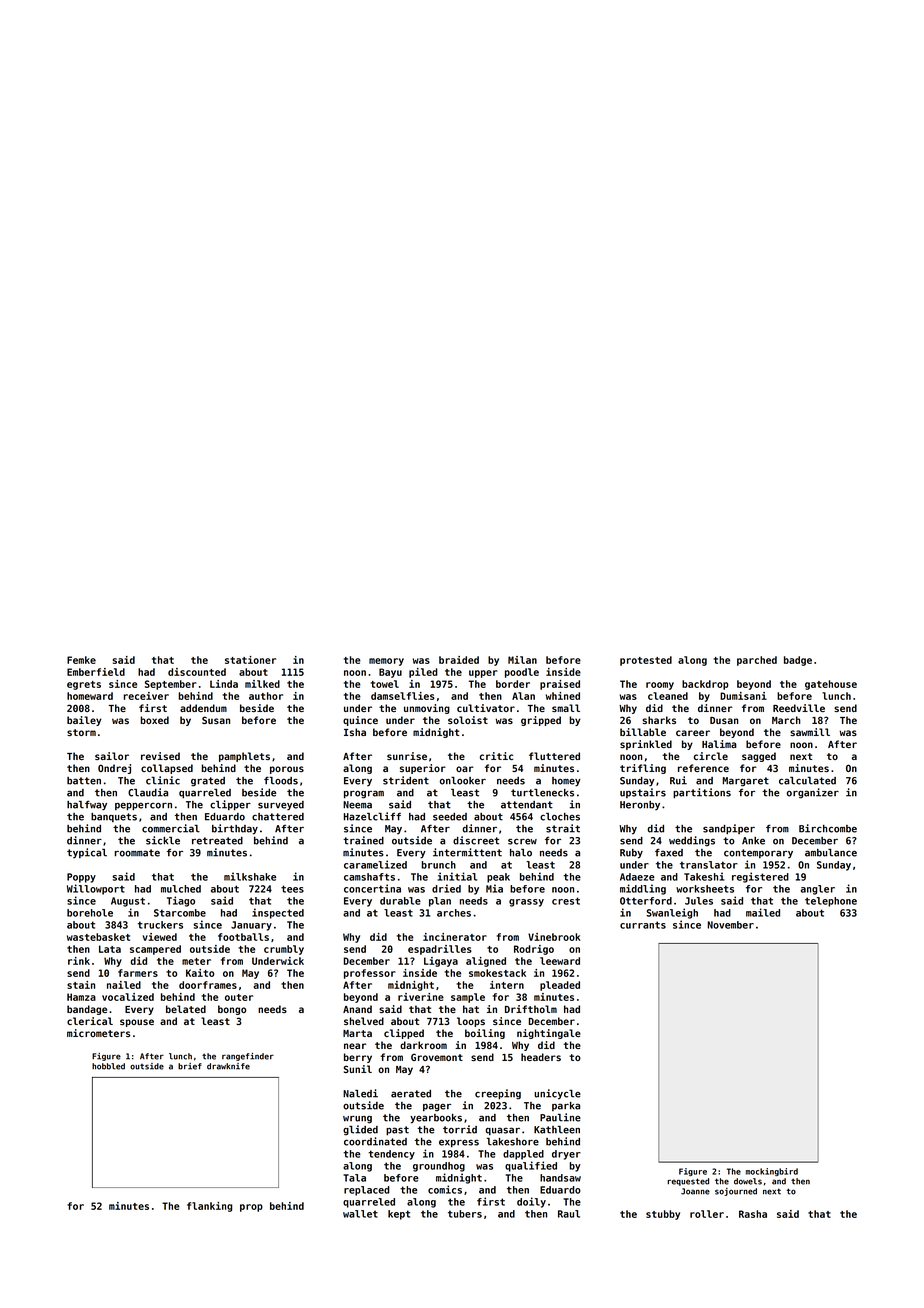  Describe the element at coordinates (753, 1214) in the document. I see `Rasha` at that location.
